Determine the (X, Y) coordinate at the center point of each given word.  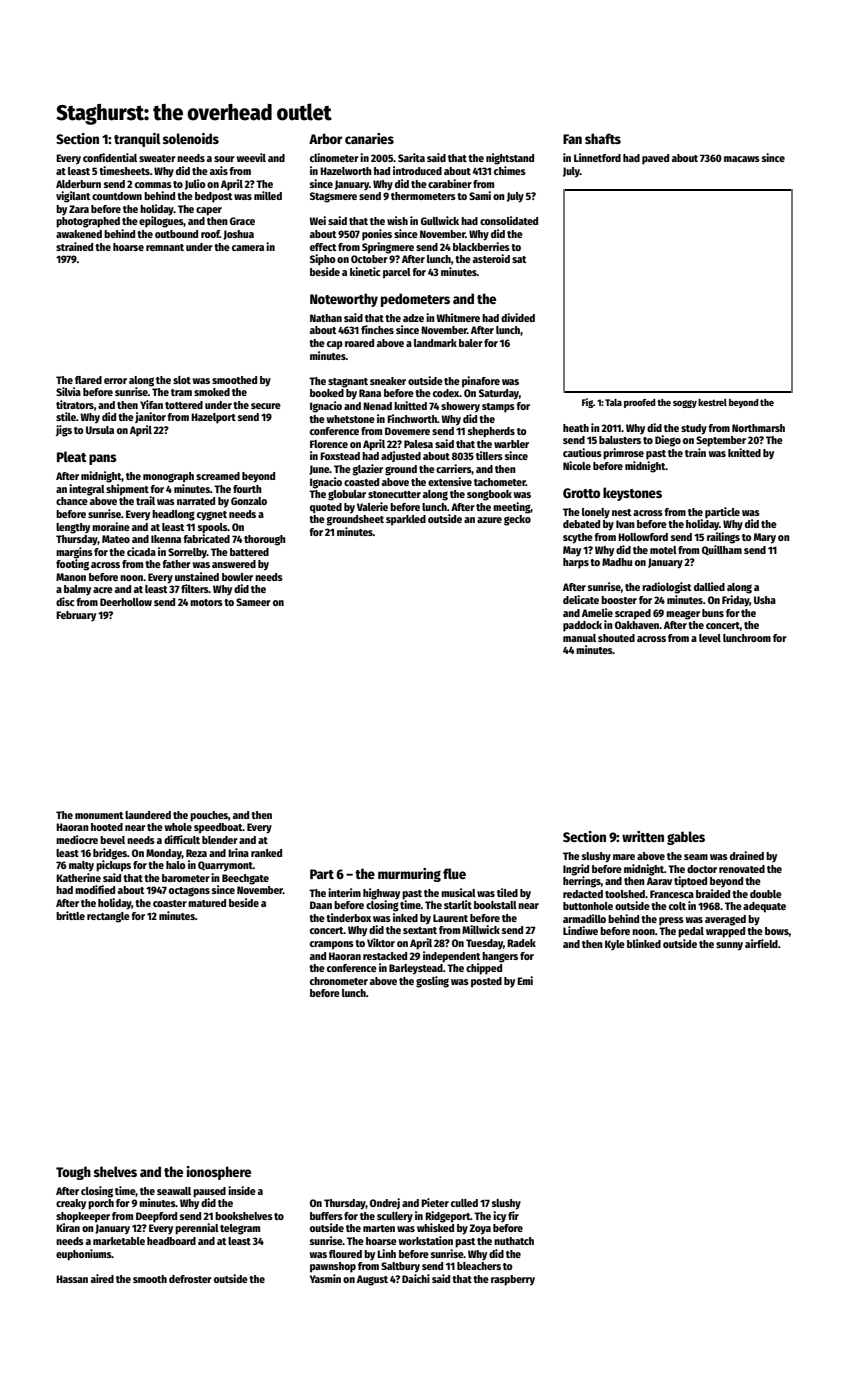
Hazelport (213, 418)
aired (102, 1278)
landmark (435, 343)
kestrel (712, 402)
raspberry (513, 1280)
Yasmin (325, 1278)
